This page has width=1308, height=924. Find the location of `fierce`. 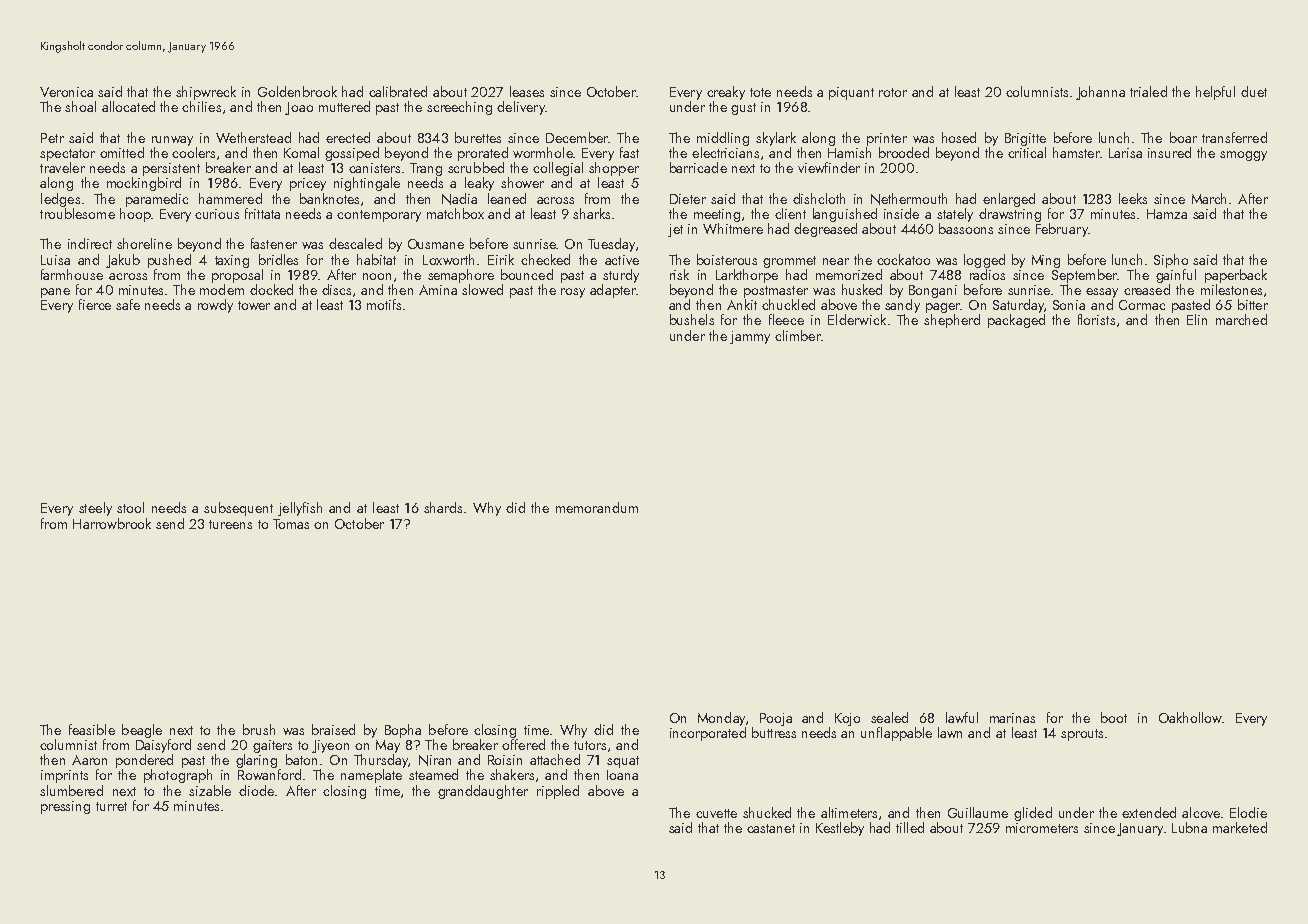

fierce is located at coordinates (95, 304).
